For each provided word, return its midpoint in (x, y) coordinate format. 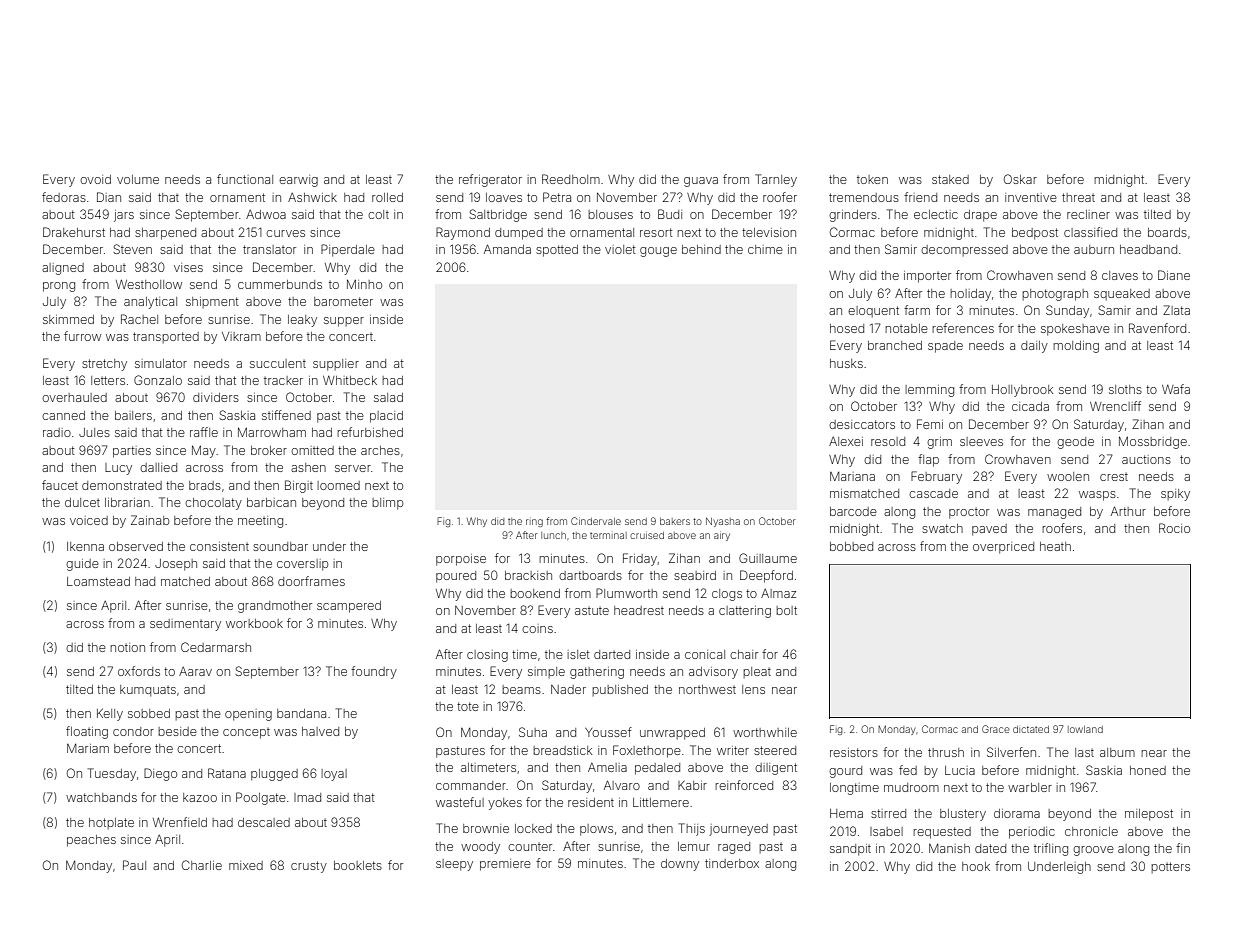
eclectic (936, 214)
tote (468, 706)
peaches (91, 841)
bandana (301, 713)
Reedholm (571, 179)
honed (1148, 770)
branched (895, 345)
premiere (505, 865)
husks (846, 363)
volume (138, 179)
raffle (204, 432)
